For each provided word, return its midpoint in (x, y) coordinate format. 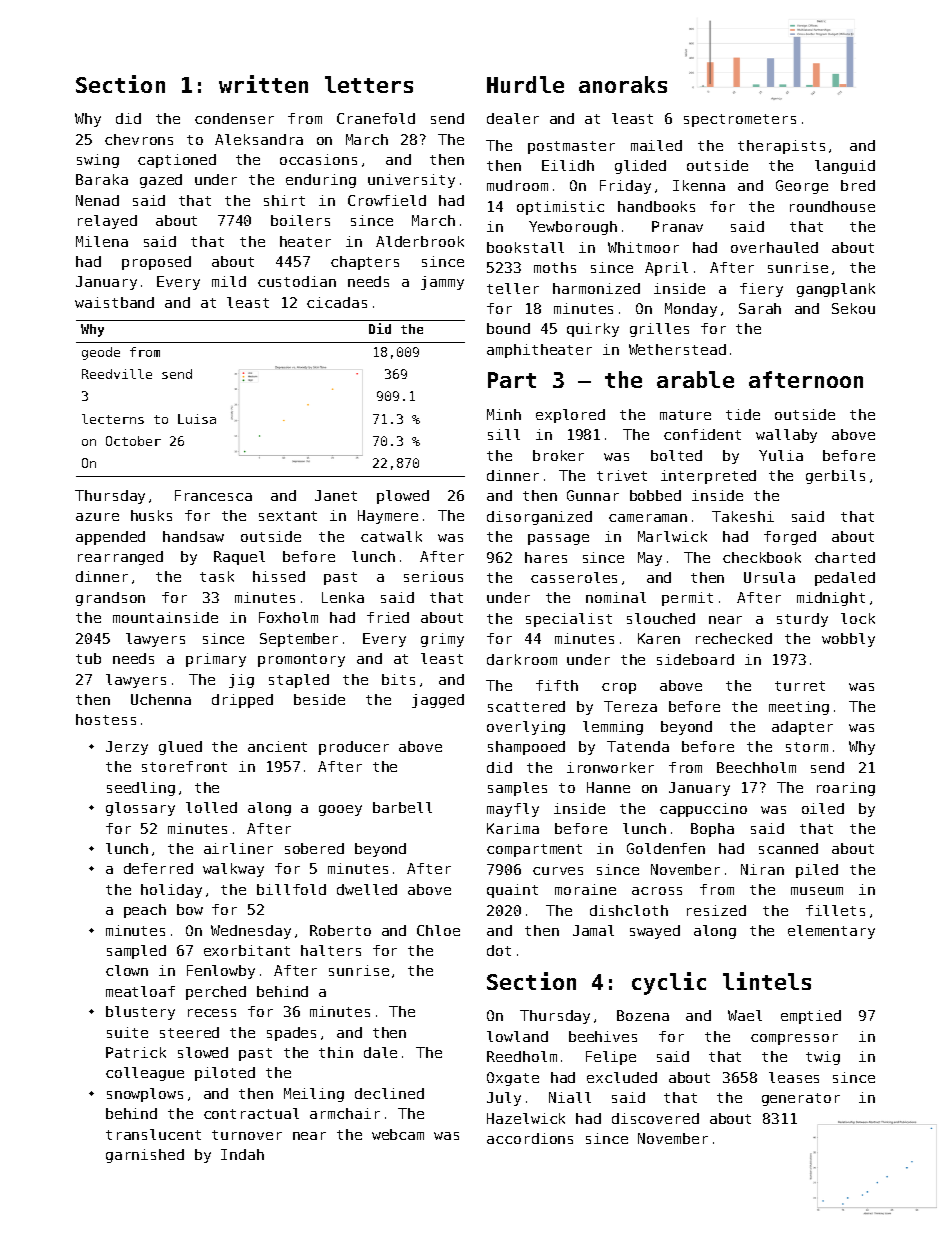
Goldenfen (666, 848)
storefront (184, 766)
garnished (145, 1156)
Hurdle (525, 84)
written (263, 84)
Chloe (438, 930)
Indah (242, 1154)
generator (801, 1099)
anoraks (623, 84)
